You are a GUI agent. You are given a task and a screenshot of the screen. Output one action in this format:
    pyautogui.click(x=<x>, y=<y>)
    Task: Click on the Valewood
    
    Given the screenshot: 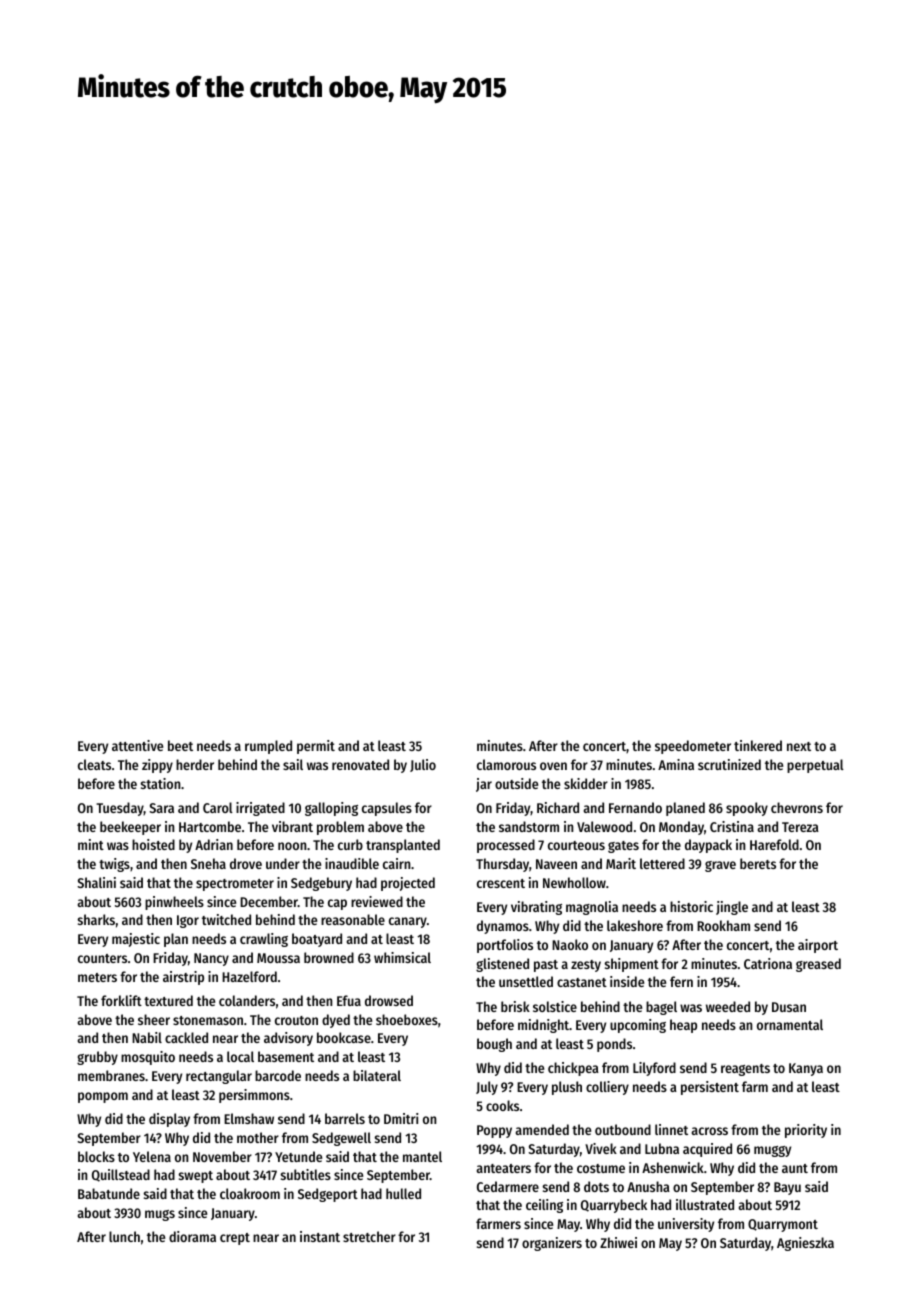 What is the action you would take?
    pyautogui.click(x=604, y=826)
